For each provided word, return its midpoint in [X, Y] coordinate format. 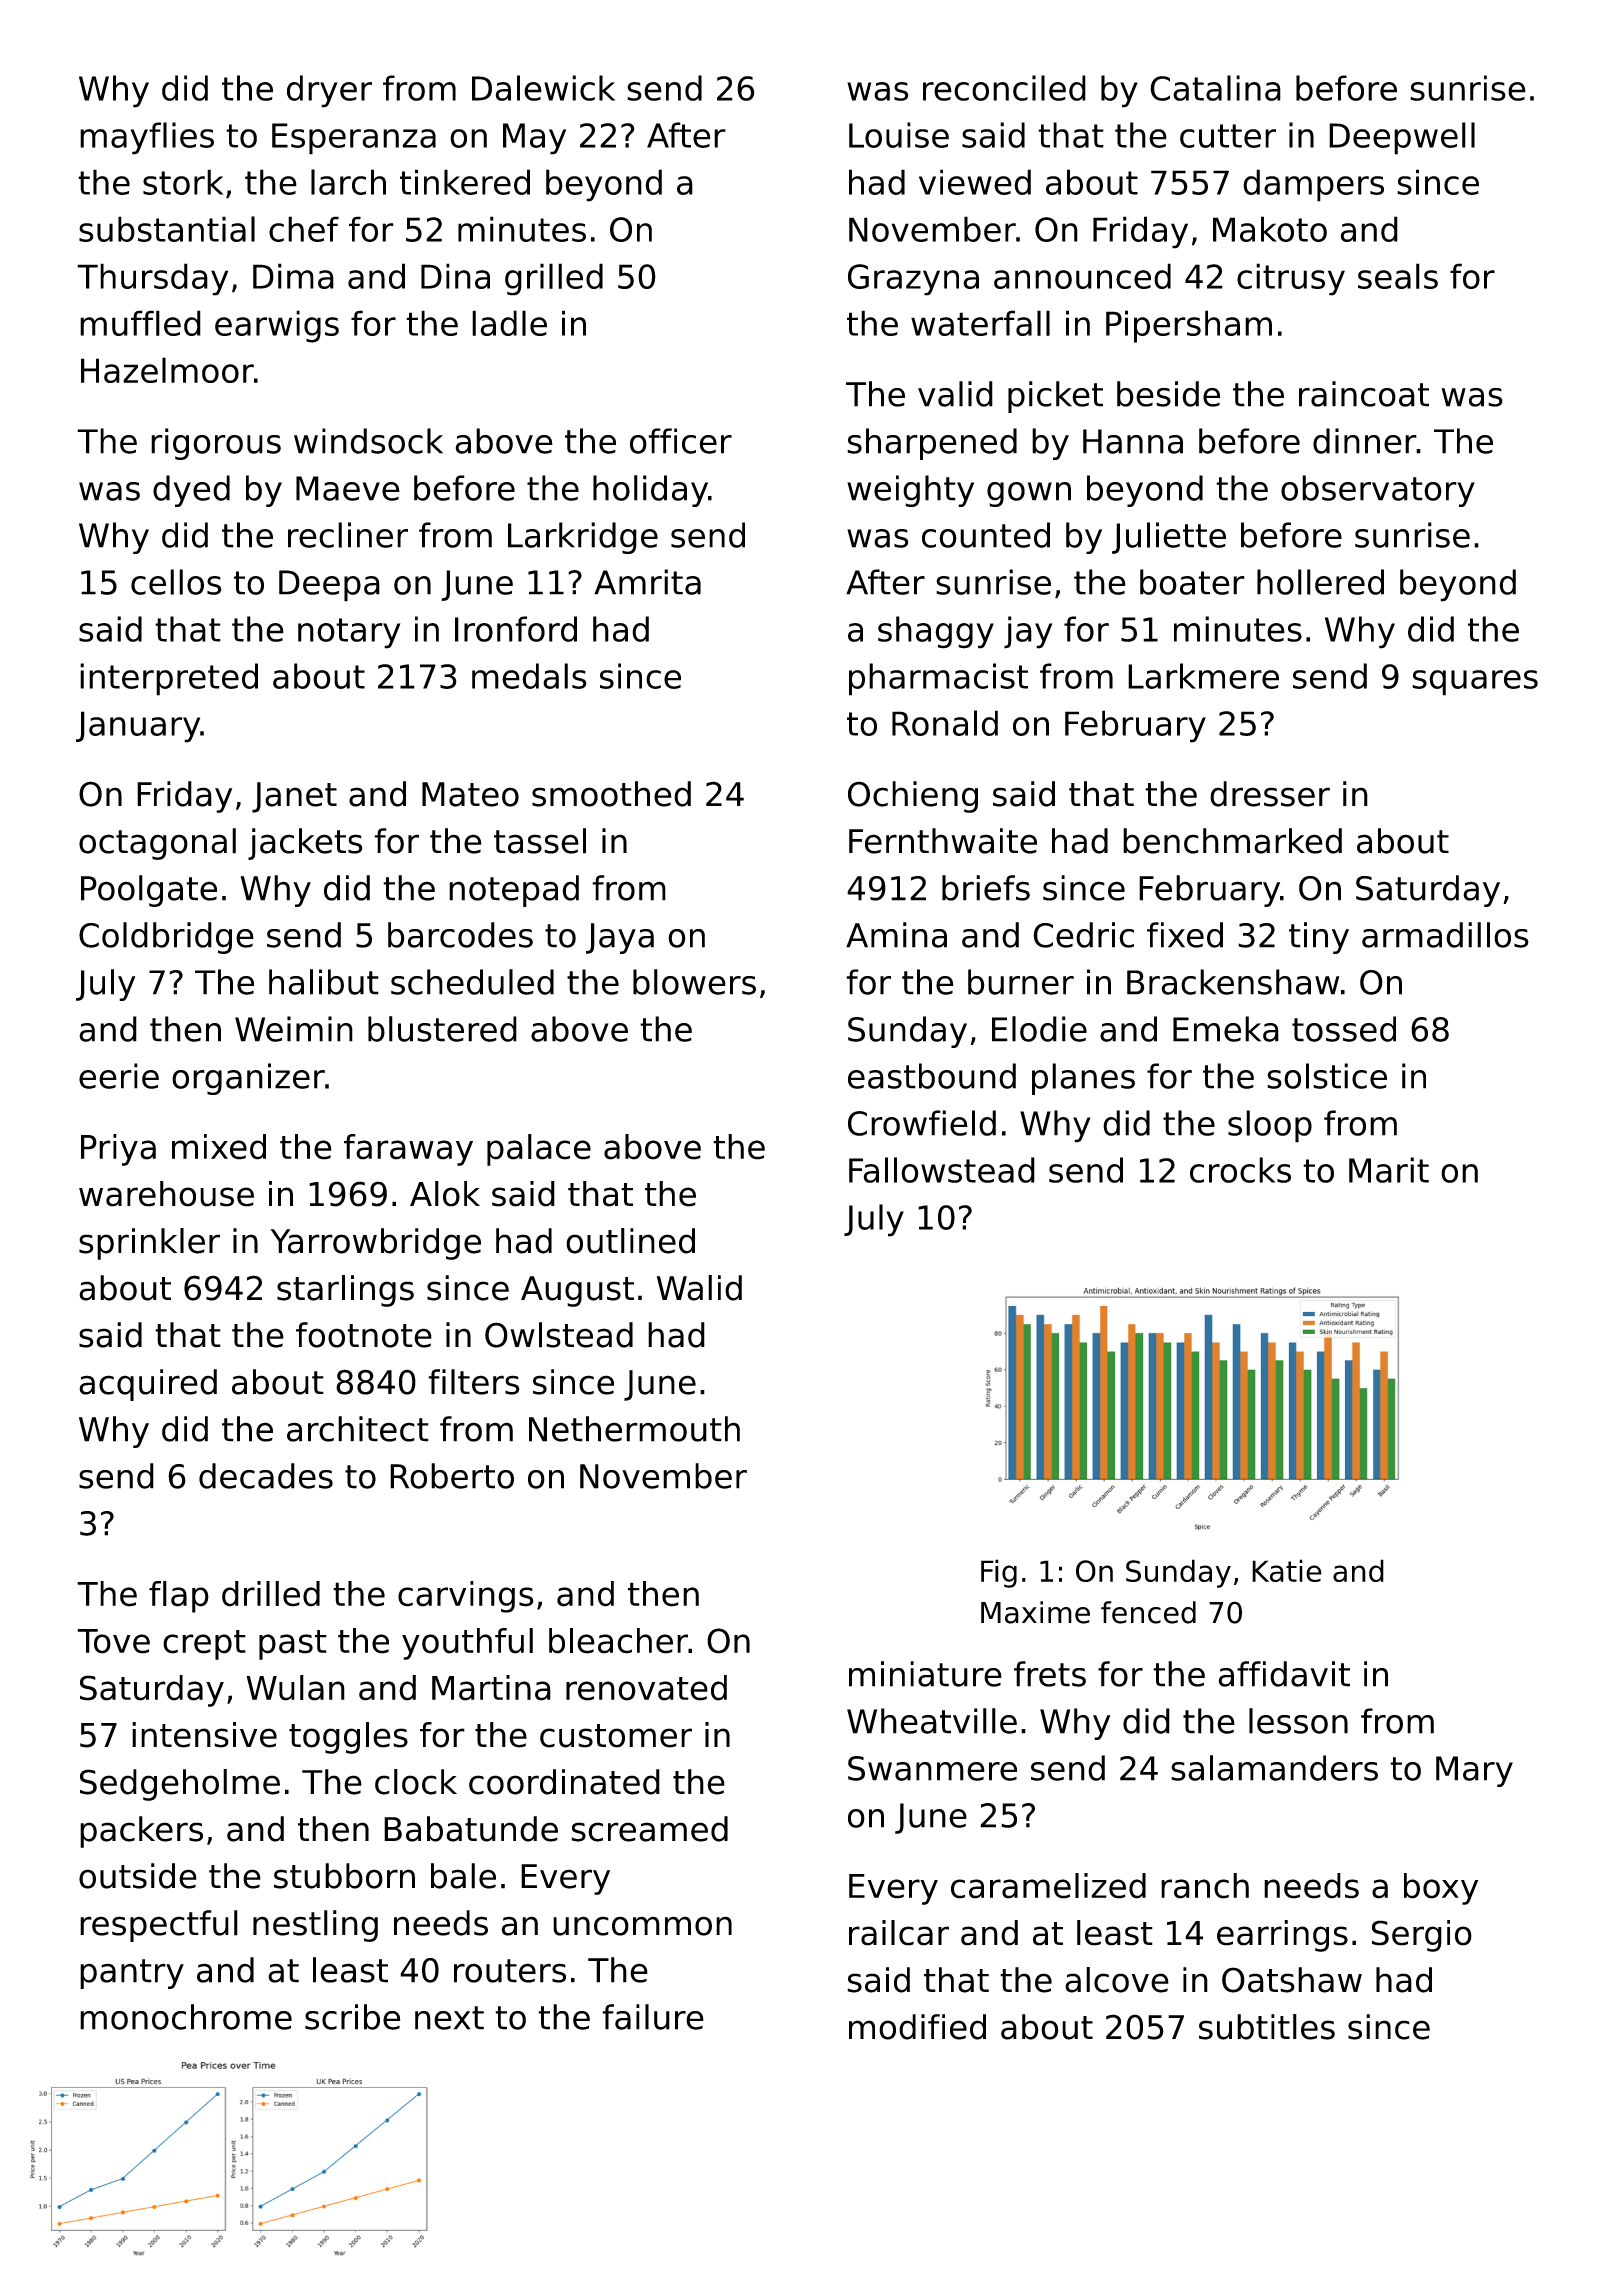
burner [1021, 982]
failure [653, 2017]
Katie [1287, 1570]
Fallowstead [942, 1170]
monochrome [186, 2017]
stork [183, 182]
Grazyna [913, 280]
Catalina [1215, 88]
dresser [1270, 794]
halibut [324, 982]
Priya [118, 1150]
